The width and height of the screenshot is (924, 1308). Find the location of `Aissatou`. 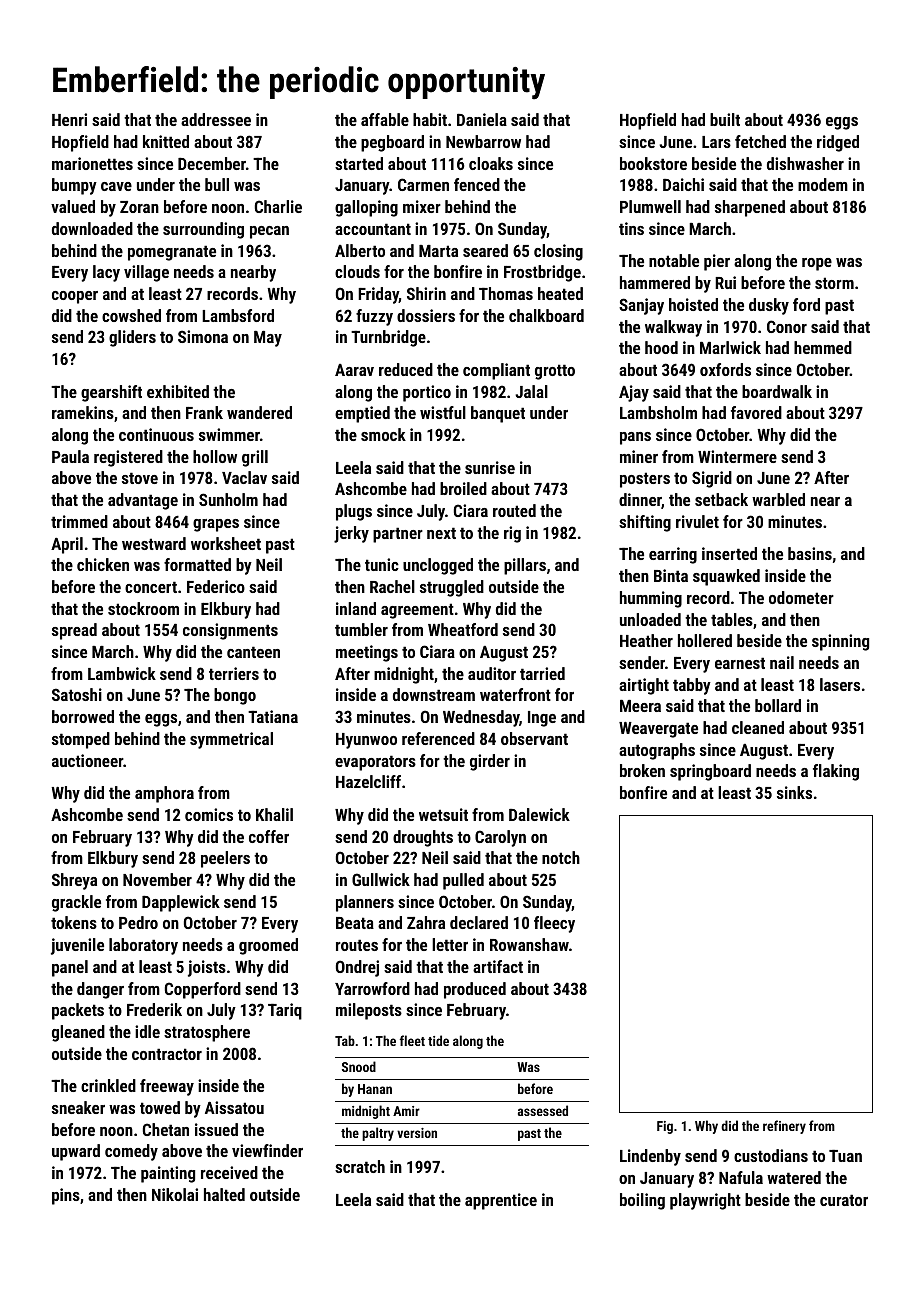

Aissatou is located at coordinates (234, 1107).
